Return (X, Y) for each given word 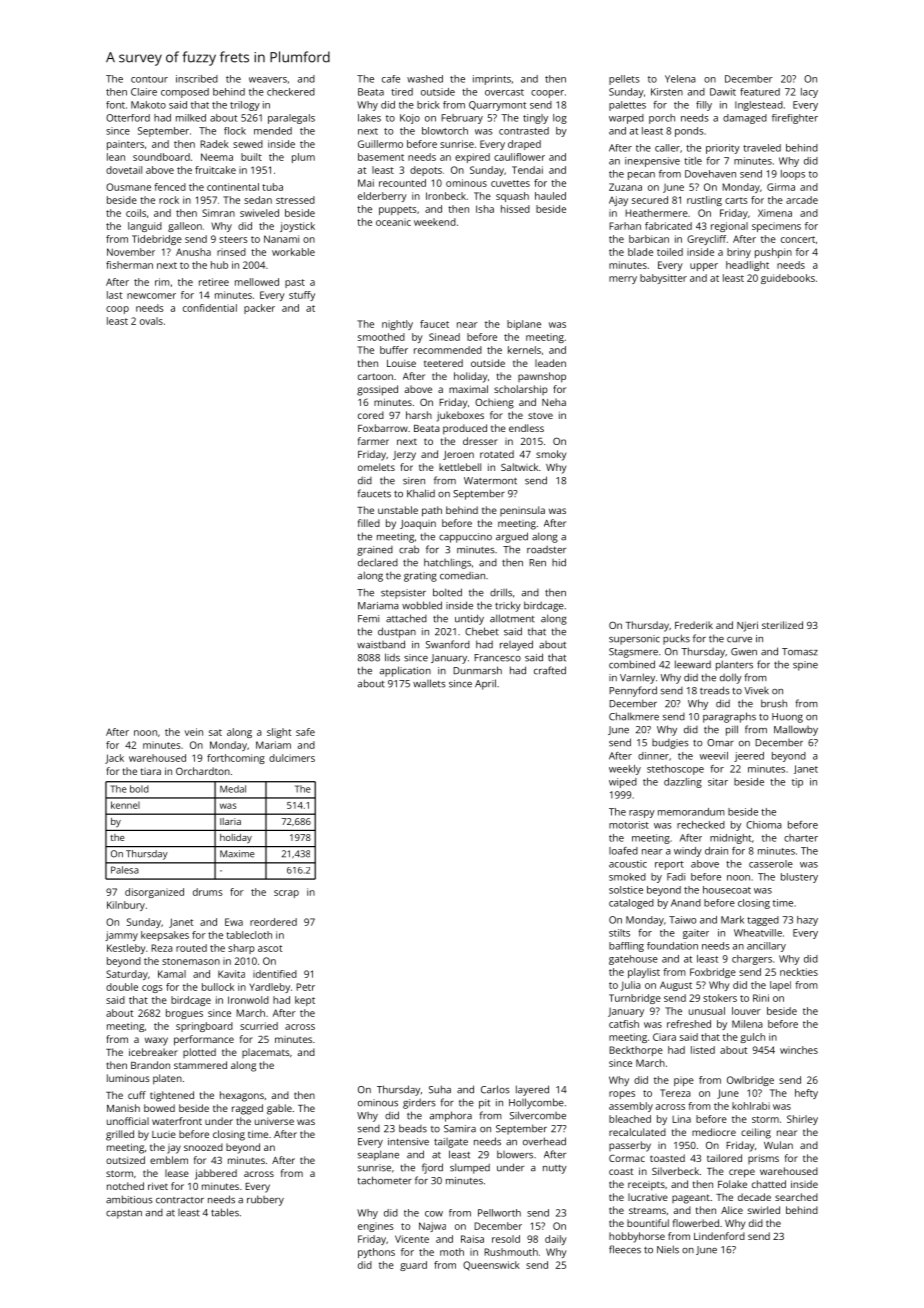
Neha (554, 402)
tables (225, 1212)
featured (760, 92)
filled (369, 523)
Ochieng (494, 403)
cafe (391, 79)
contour (149, 79)
